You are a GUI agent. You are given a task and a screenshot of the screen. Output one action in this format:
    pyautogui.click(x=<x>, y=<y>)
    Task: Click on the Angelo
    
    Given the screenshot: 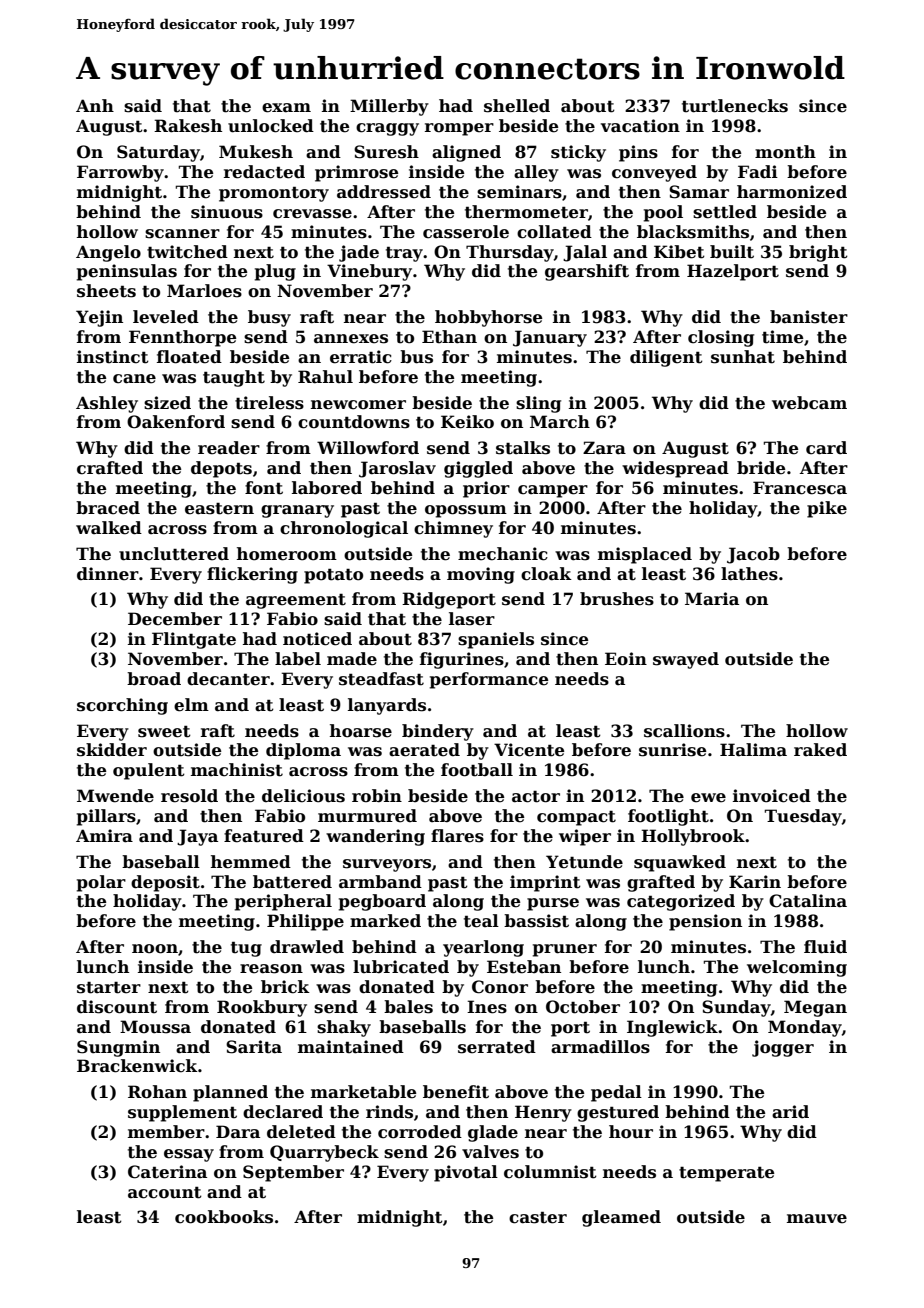 What is the action you would take?
    pyautogui.click(x=108, y=253)
